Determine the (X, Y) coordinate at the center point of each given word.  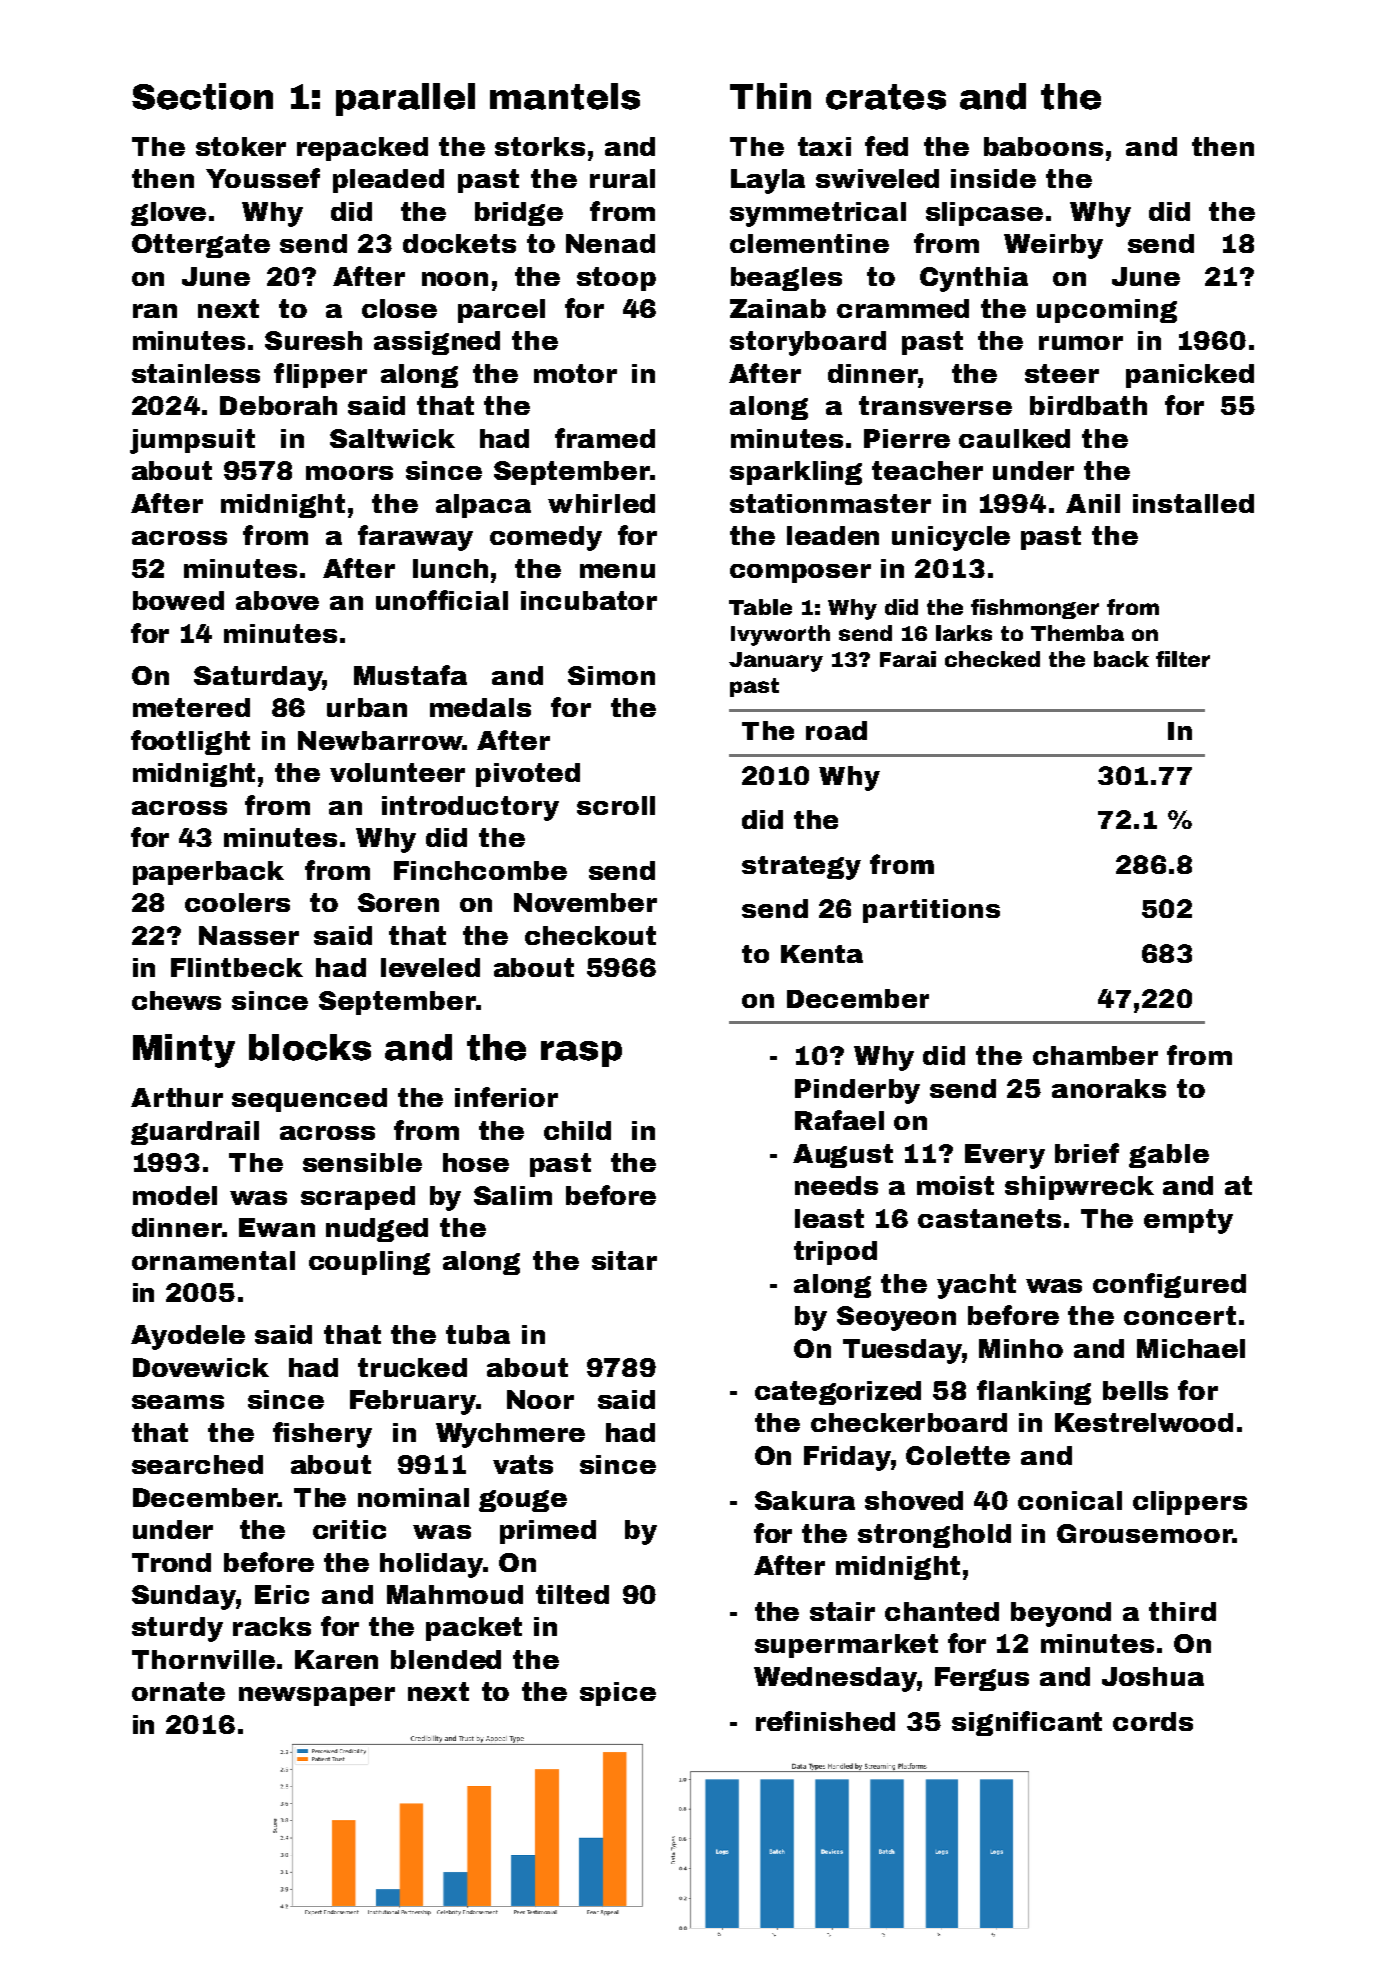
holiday (431, 1565)
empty (1188, 1221)
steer (1062, 373)
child (577, 1130)
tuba (478, 1334)
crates (886, 97)
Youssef (263, 178)
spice (618, 1694)
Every (1005, 1156)
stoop (616, 279)
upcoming (1107, 311)
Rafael (839, 1120)
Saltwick (392, 438)
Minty (184, 1051)
